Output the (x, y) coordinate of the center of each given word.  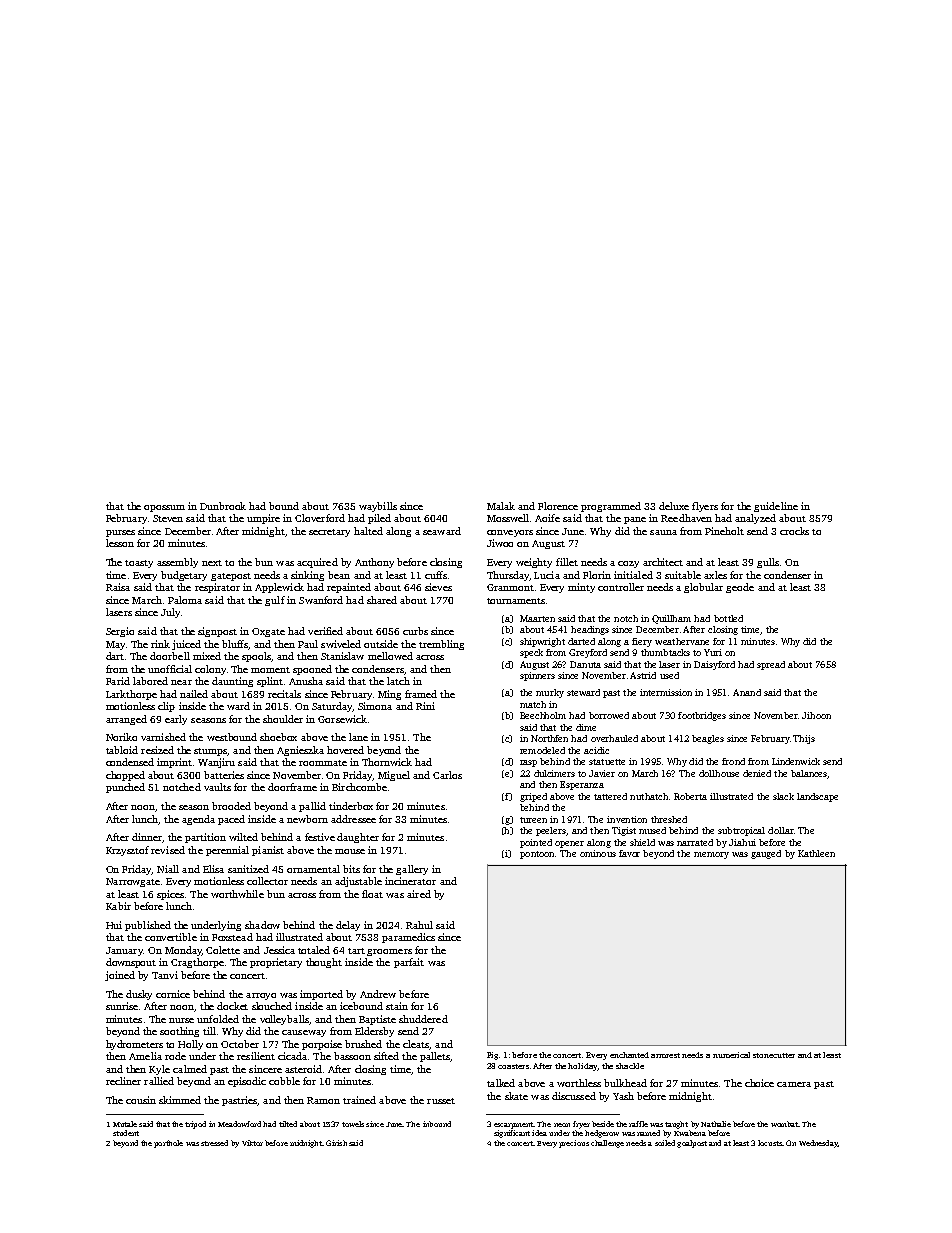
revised (168, 850)
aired (419, 894)
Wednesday (818, 1144)
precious (574, 1144)
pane (635, 520)
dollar (780, 830)
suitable (683, 575)
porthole (168, 1144)
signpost (217, 632)
